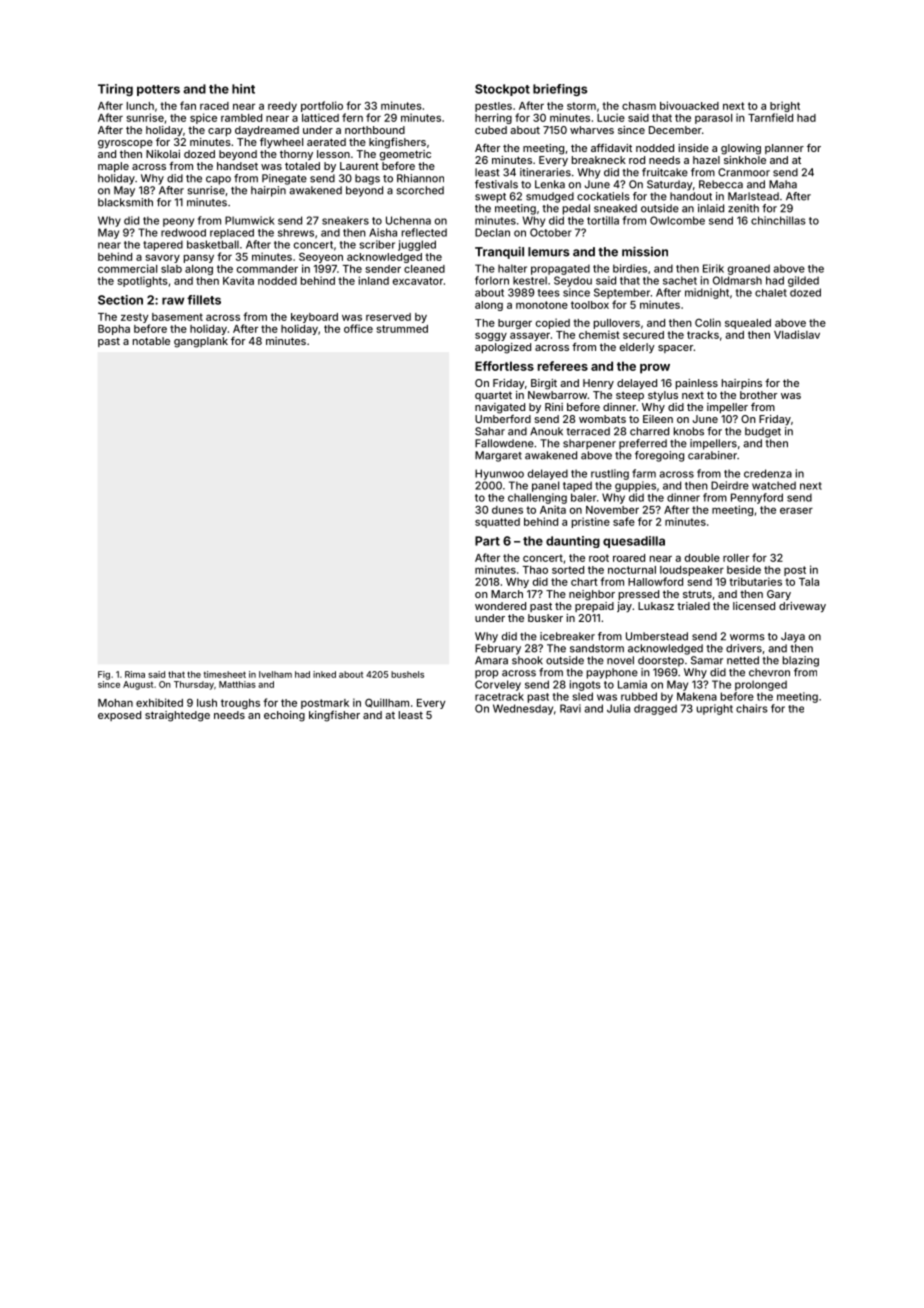 The image size is (924, 1308). What do you see at coordinates (358, 328) in the screenshot?
I see `office` at bounding box center [358, 328].
